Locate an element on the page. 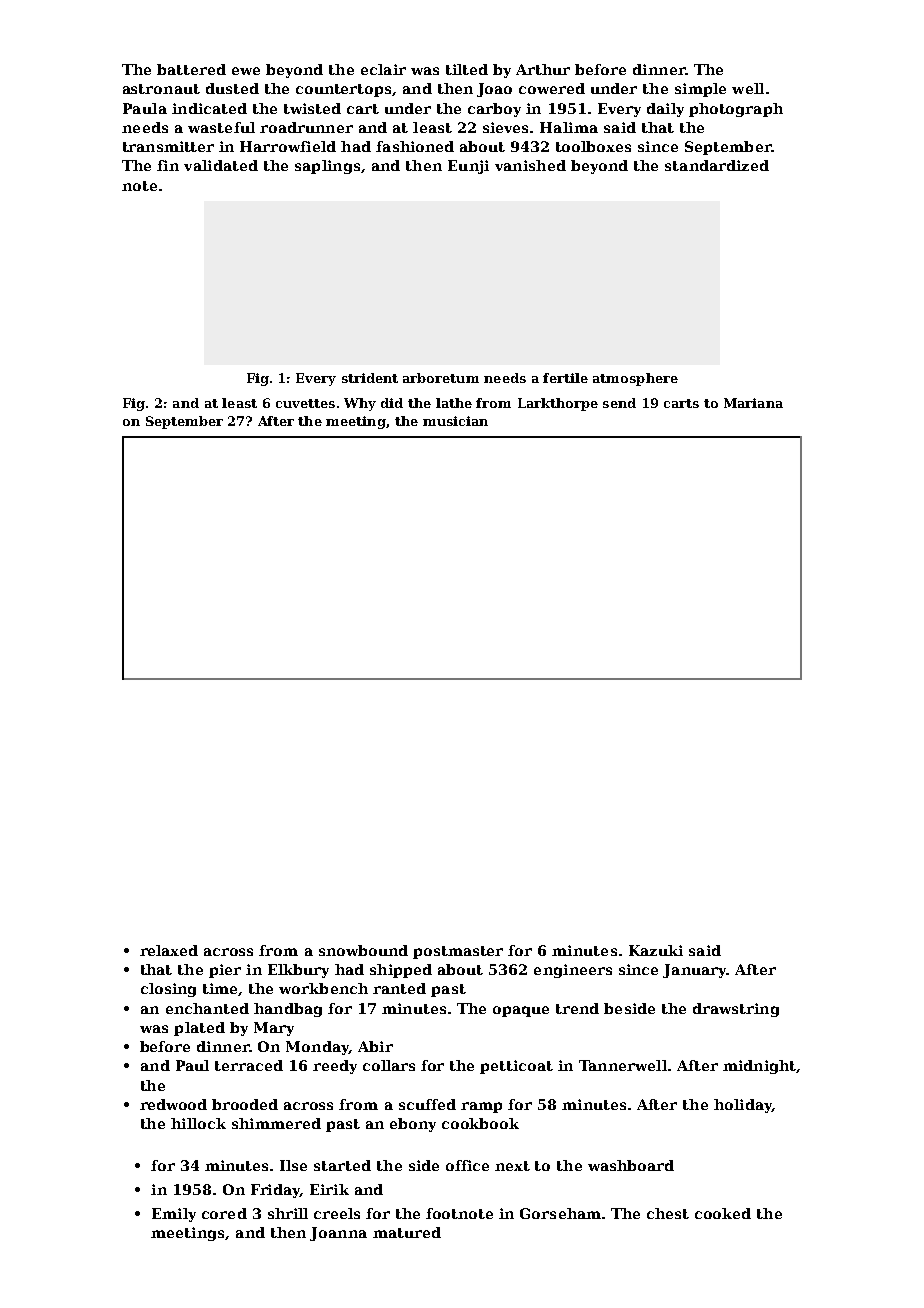 The height and width of the image is (1308, 924). validated is located at coordinates (221, 165).
